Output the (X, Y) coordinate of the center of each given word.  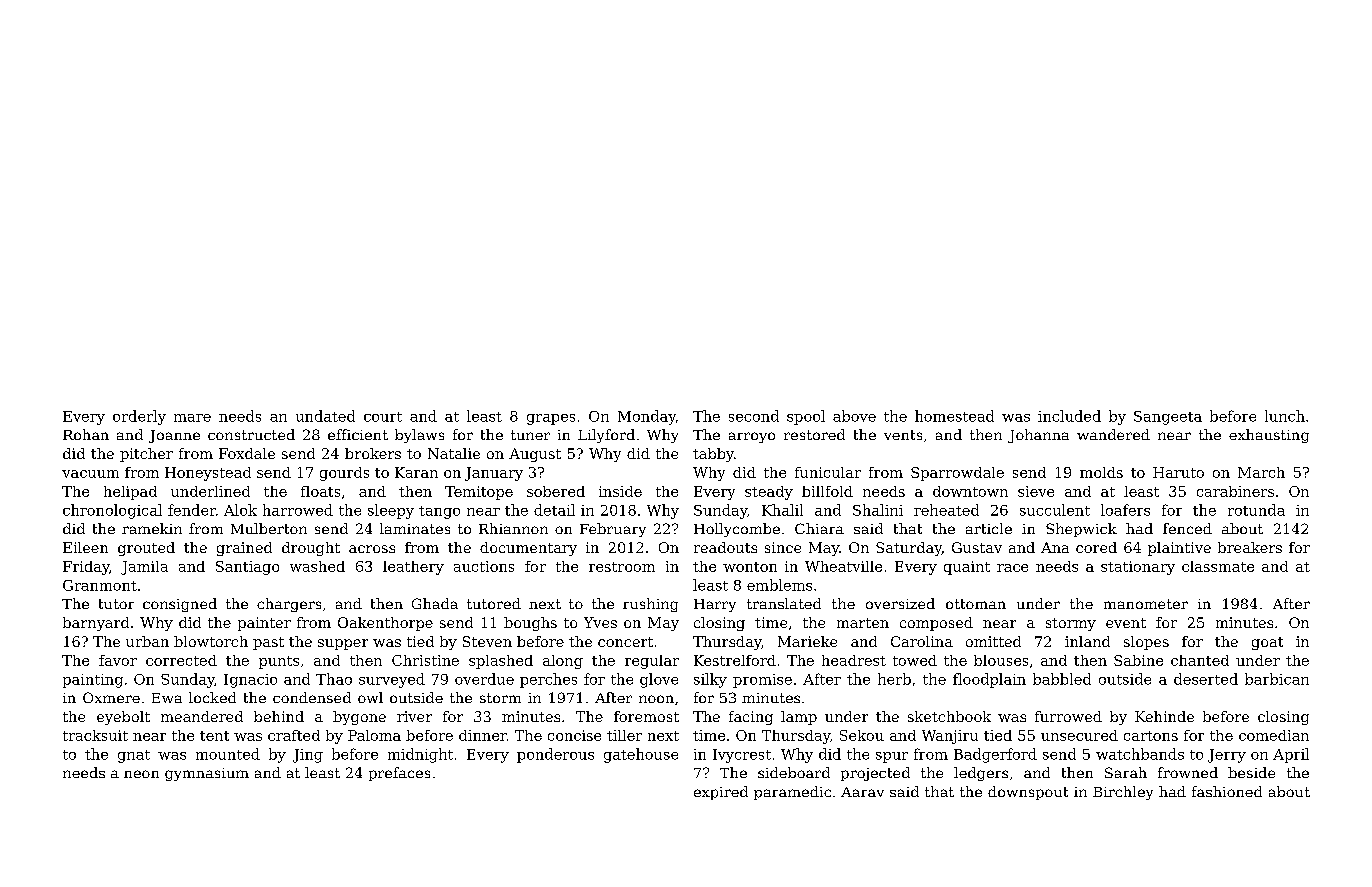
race (1012, 568)
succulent (1055, 510)
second (754, 416)
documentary (528, 549)
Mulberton (269, 528)
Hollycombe (737, 530)
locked (212, 697)
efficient (358, 434)
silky (710, 680)
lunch (1285, 416)
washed (317, 566)
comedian (1274, 735)
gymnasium (207, 774)
